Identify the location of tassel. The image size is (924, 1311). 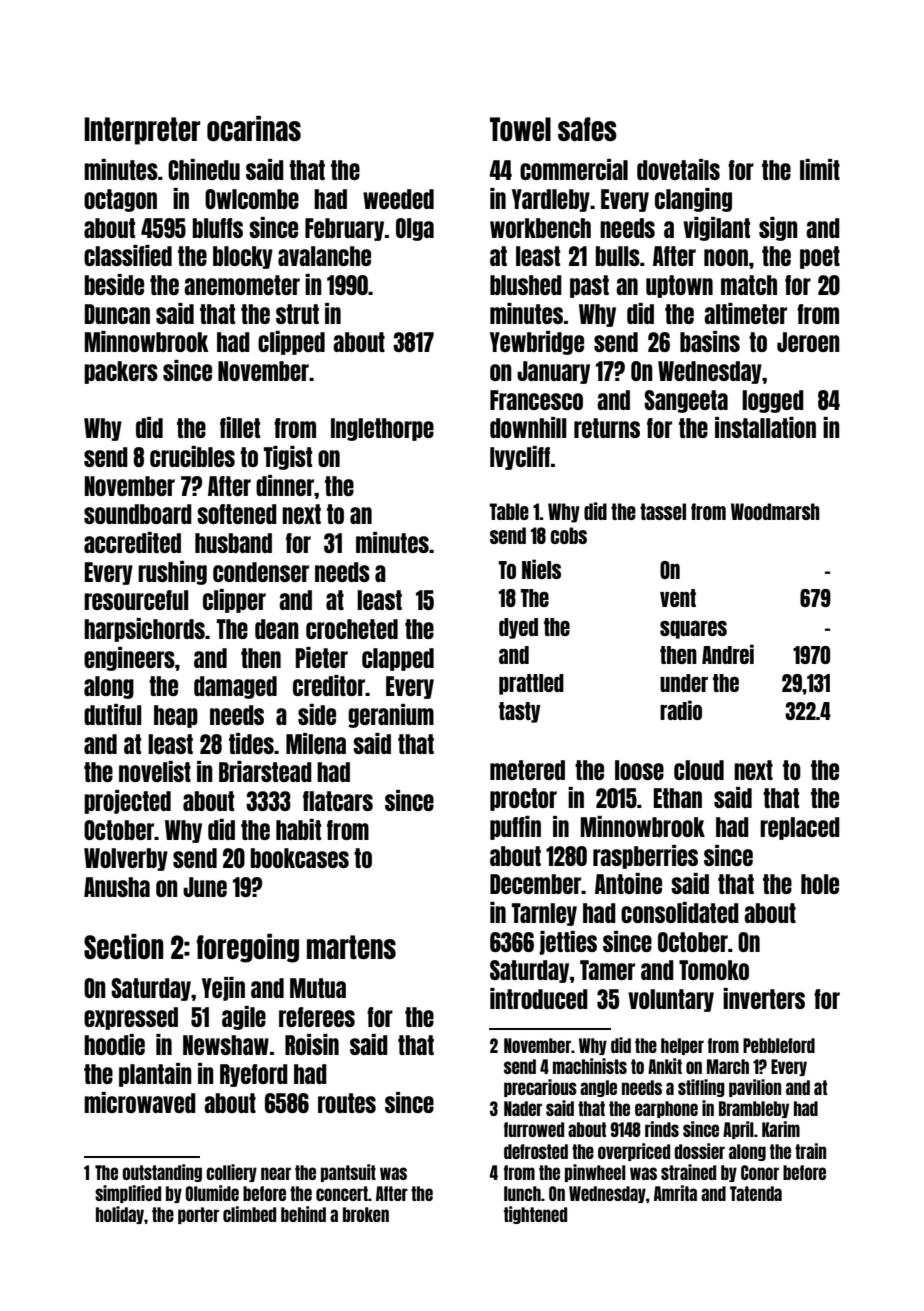
(663, 511).
